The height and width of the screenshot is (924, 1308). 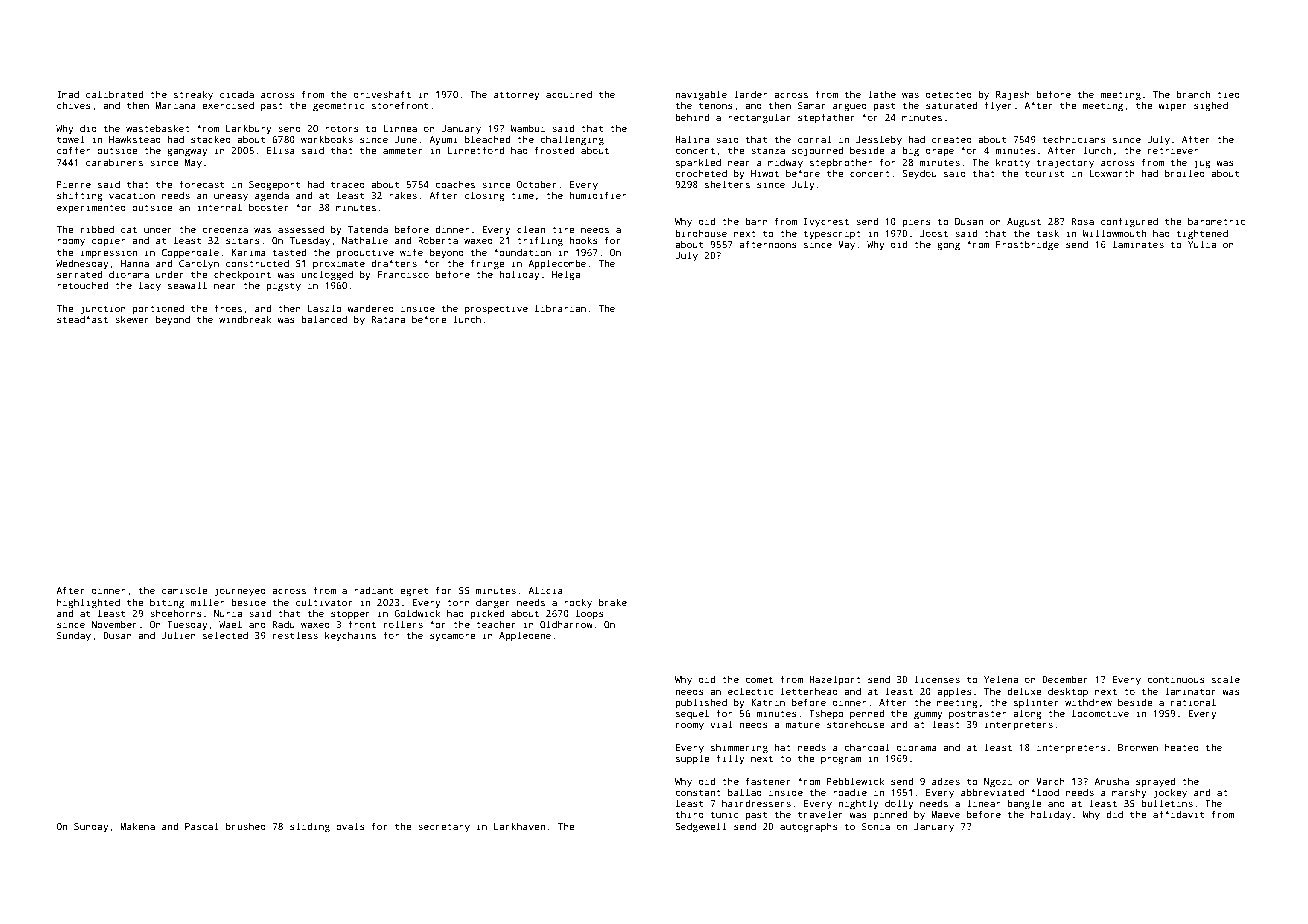 What do you see at coordinates (560, 308) in the screenshot?
I see `librarian` at bounding box center [560, 308].
